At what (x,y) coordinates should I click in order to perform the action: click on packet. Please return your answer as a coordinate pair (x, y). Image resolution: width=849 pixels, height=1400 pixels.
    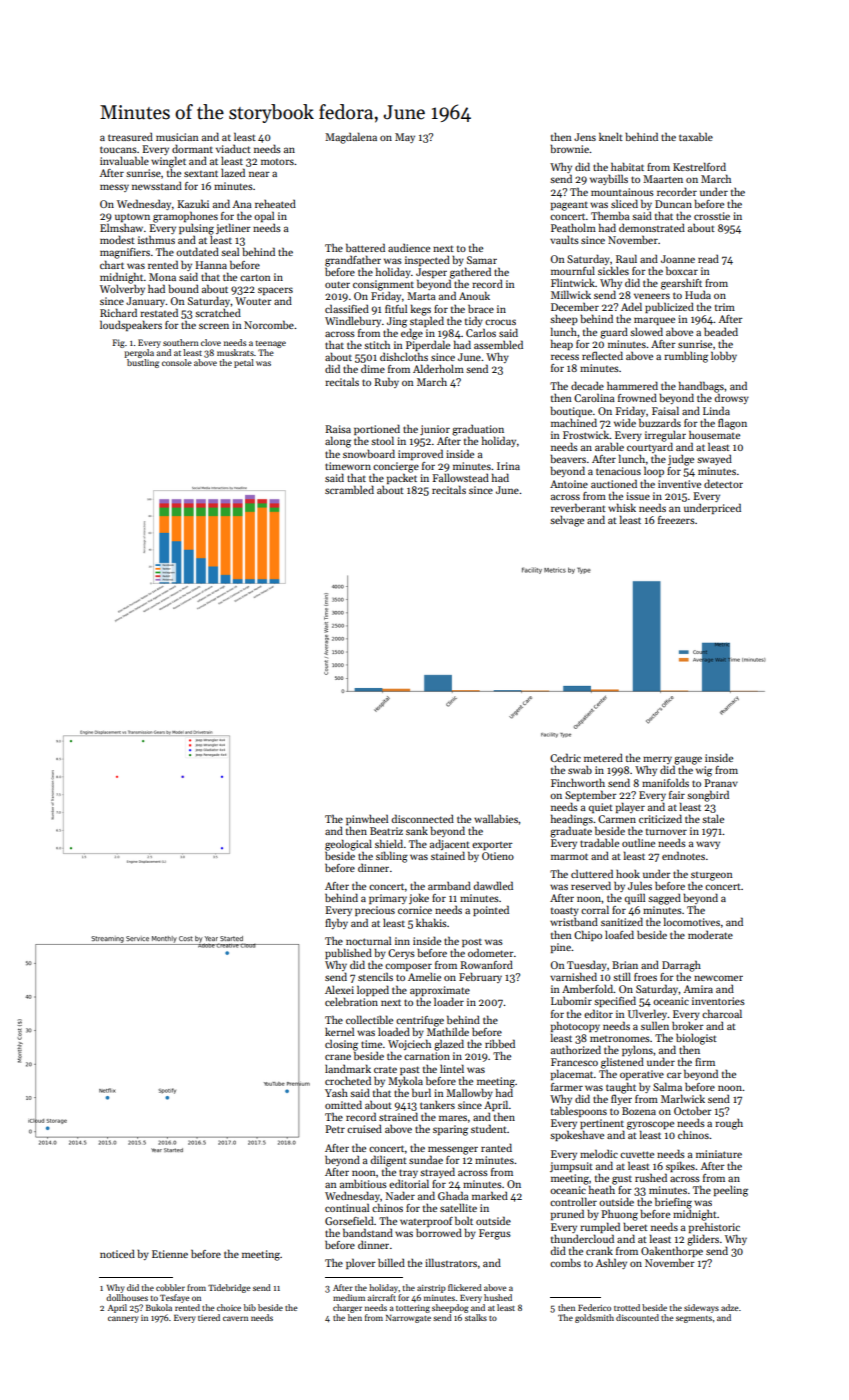
    Looking at the image, I should click on (402, 478).
